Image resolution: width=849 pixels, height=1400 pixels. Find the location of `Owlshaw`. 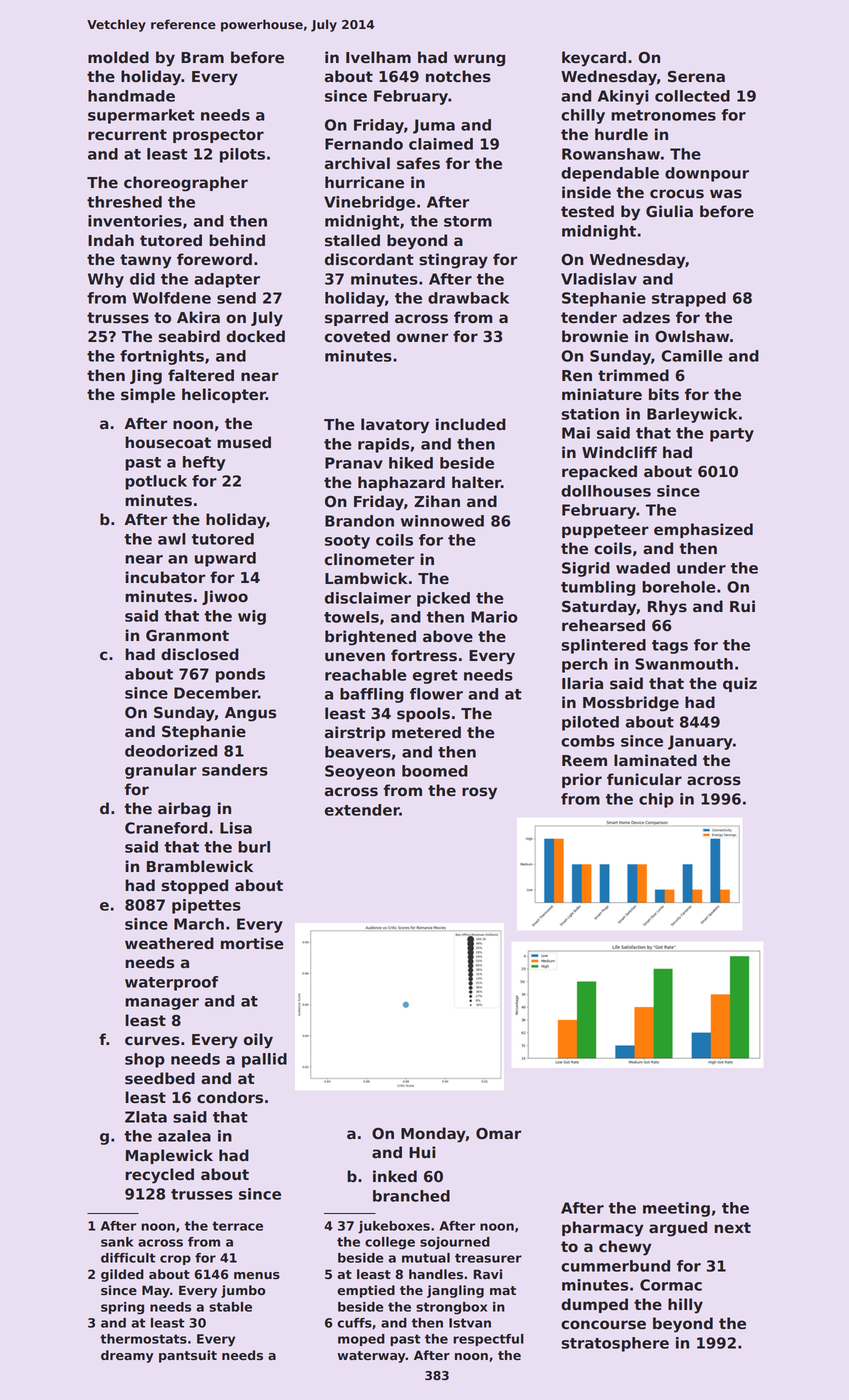

Owlshaw is located at coordinates (692, 336).
